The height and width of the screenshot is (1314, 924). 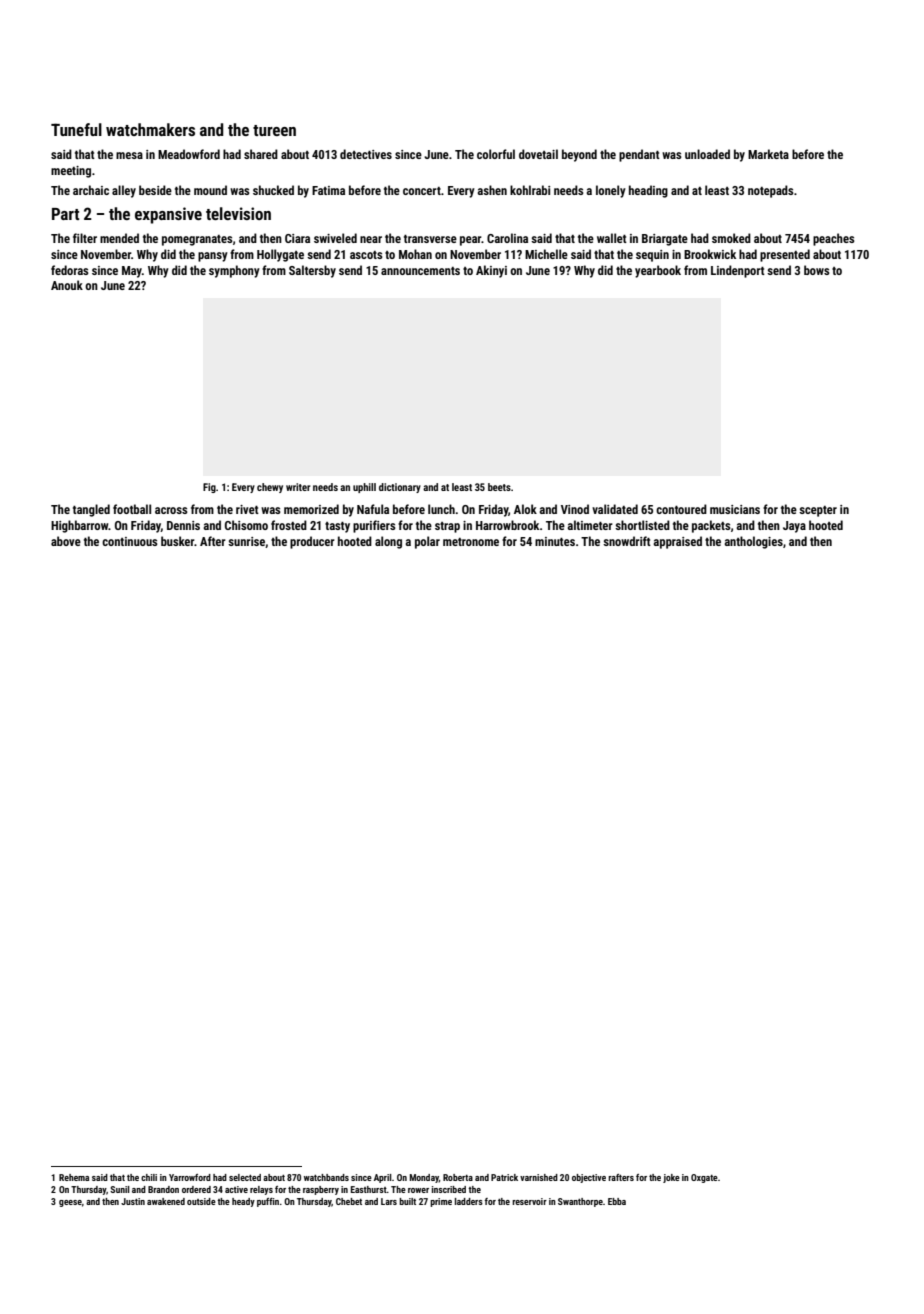 I want to click on along, so click(x=388, y=542).
